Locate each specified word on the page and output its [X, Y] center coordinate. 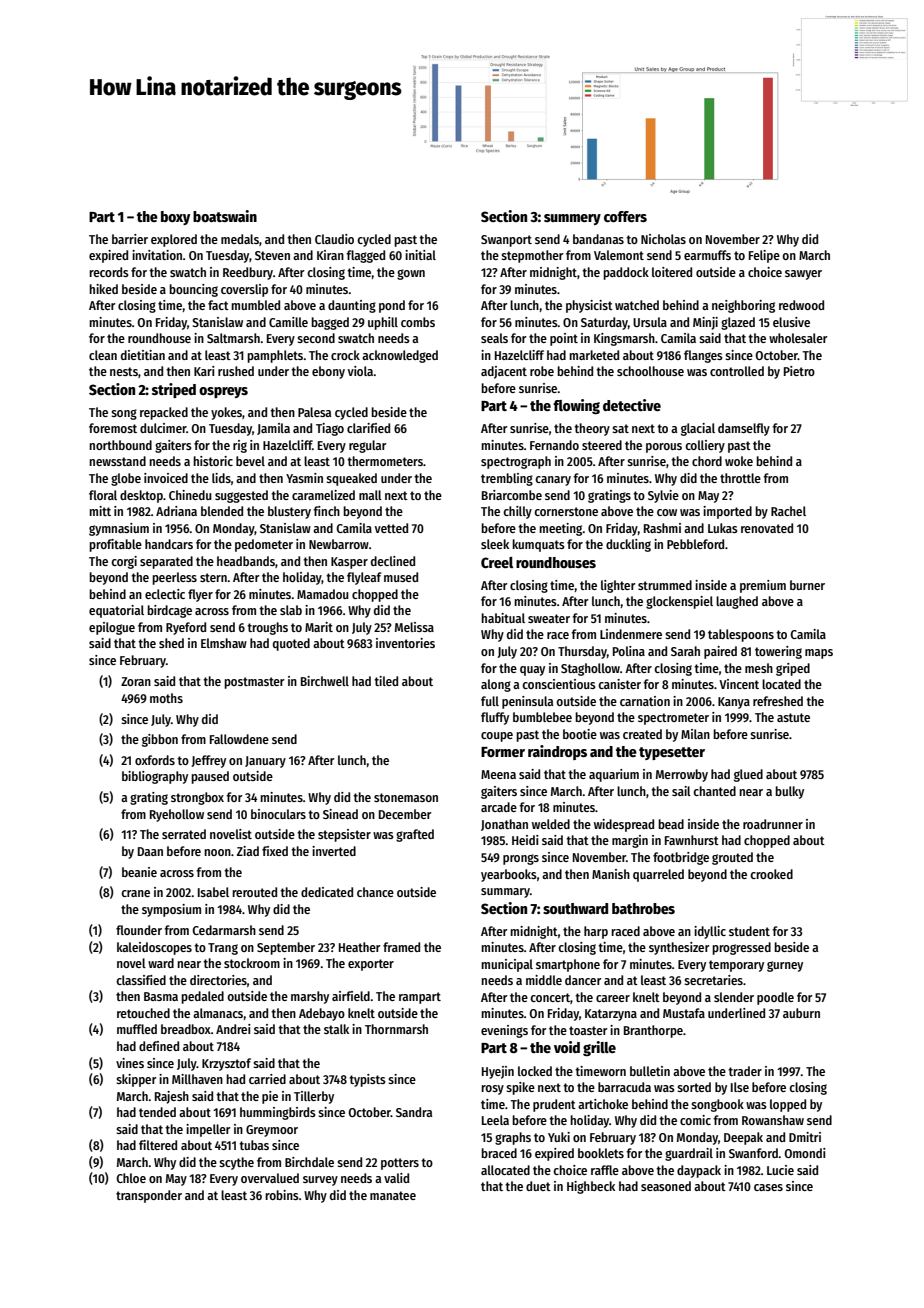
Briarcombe [512, 495]
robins [282, 1195]
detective [632, 405]
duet [538, 1186]
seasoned [666, 1186]
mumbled [255, 305]
